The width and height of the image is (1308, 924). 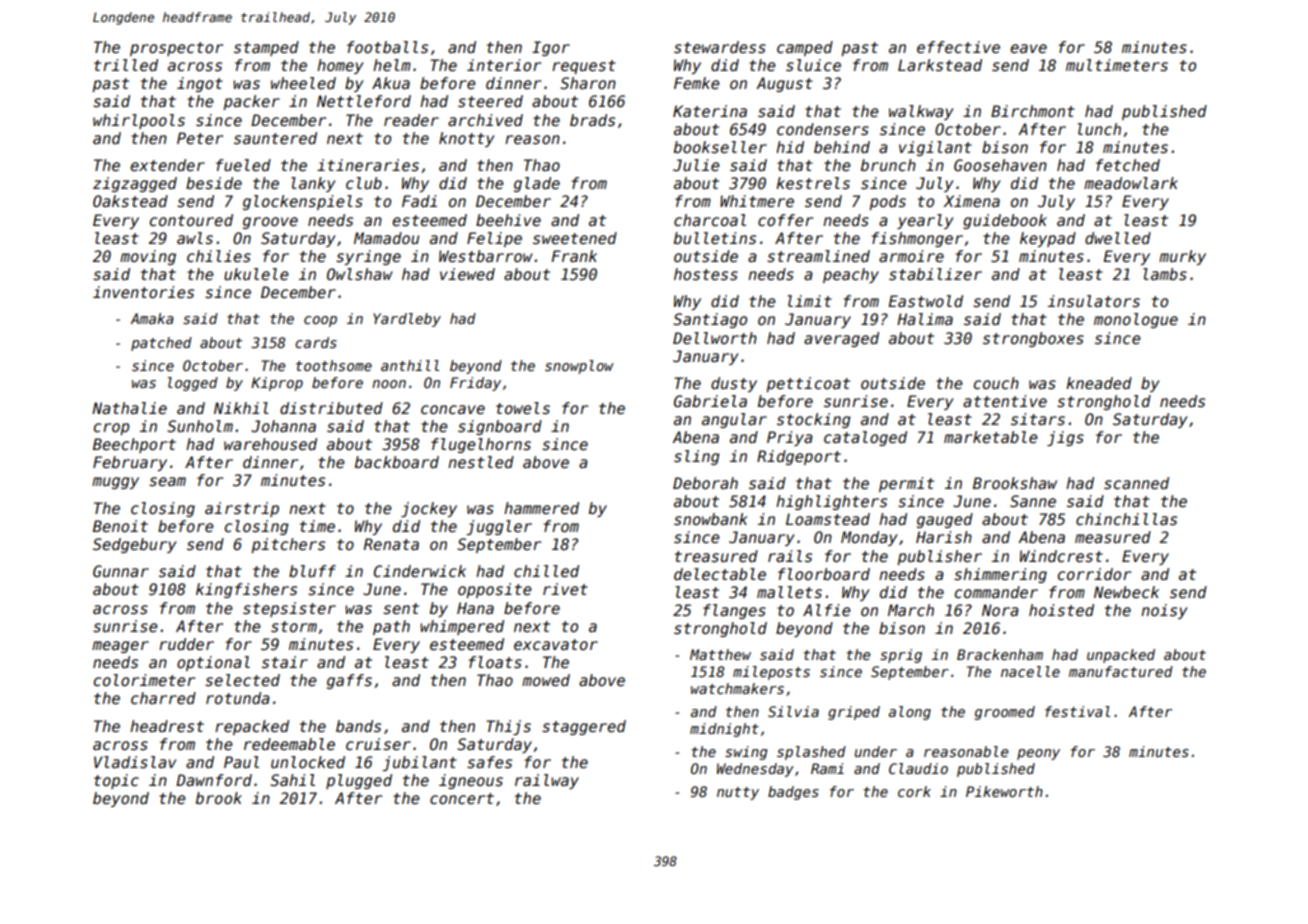 I want to click on measured, so click(x=1113, y=537).
